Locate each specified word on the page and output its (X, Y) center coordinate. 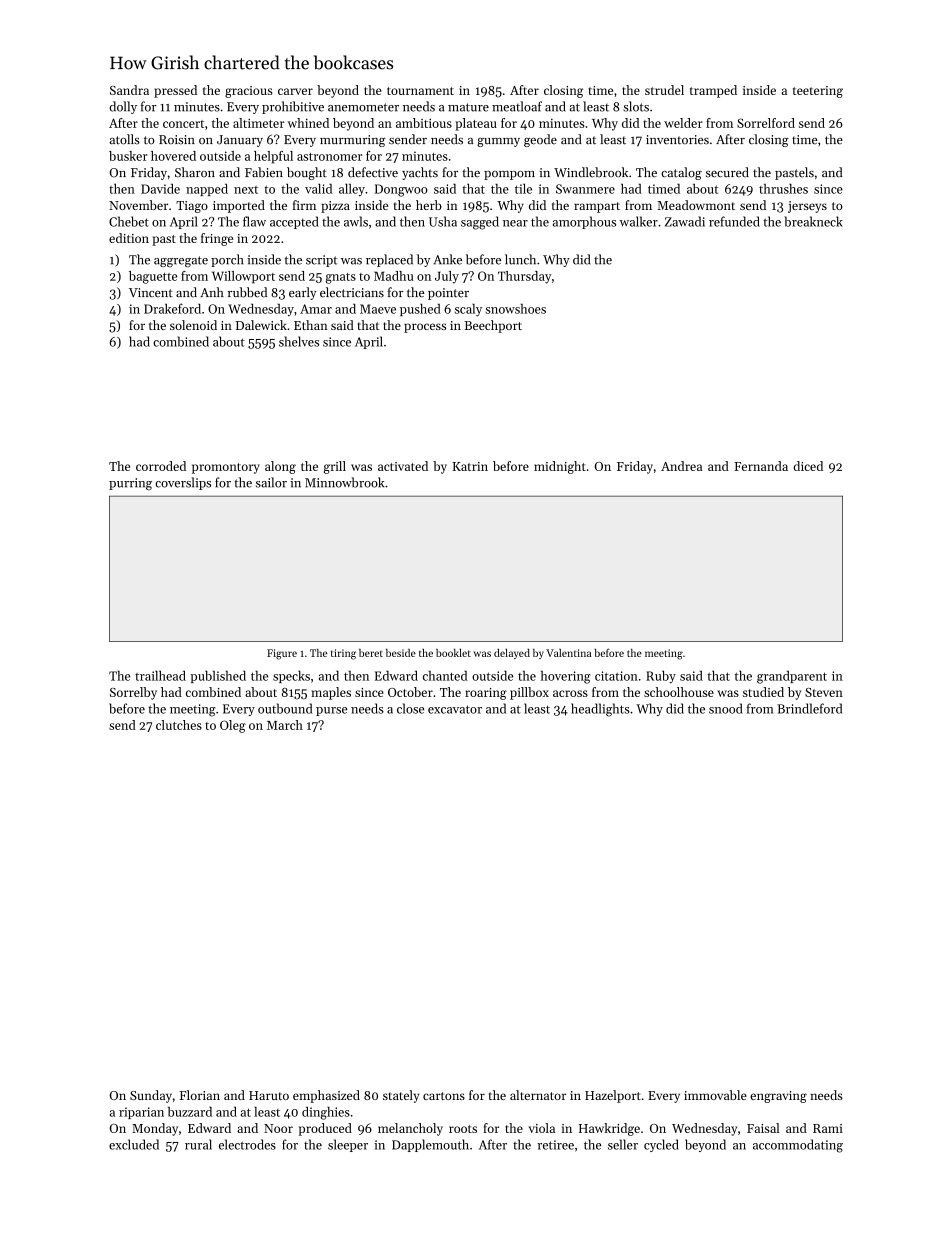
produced (325, 1129)
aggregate (181, 261)
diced (808, 466)
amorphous (584, 222)
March (285, 725)
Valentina (568, 653)
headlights (600, 710)
